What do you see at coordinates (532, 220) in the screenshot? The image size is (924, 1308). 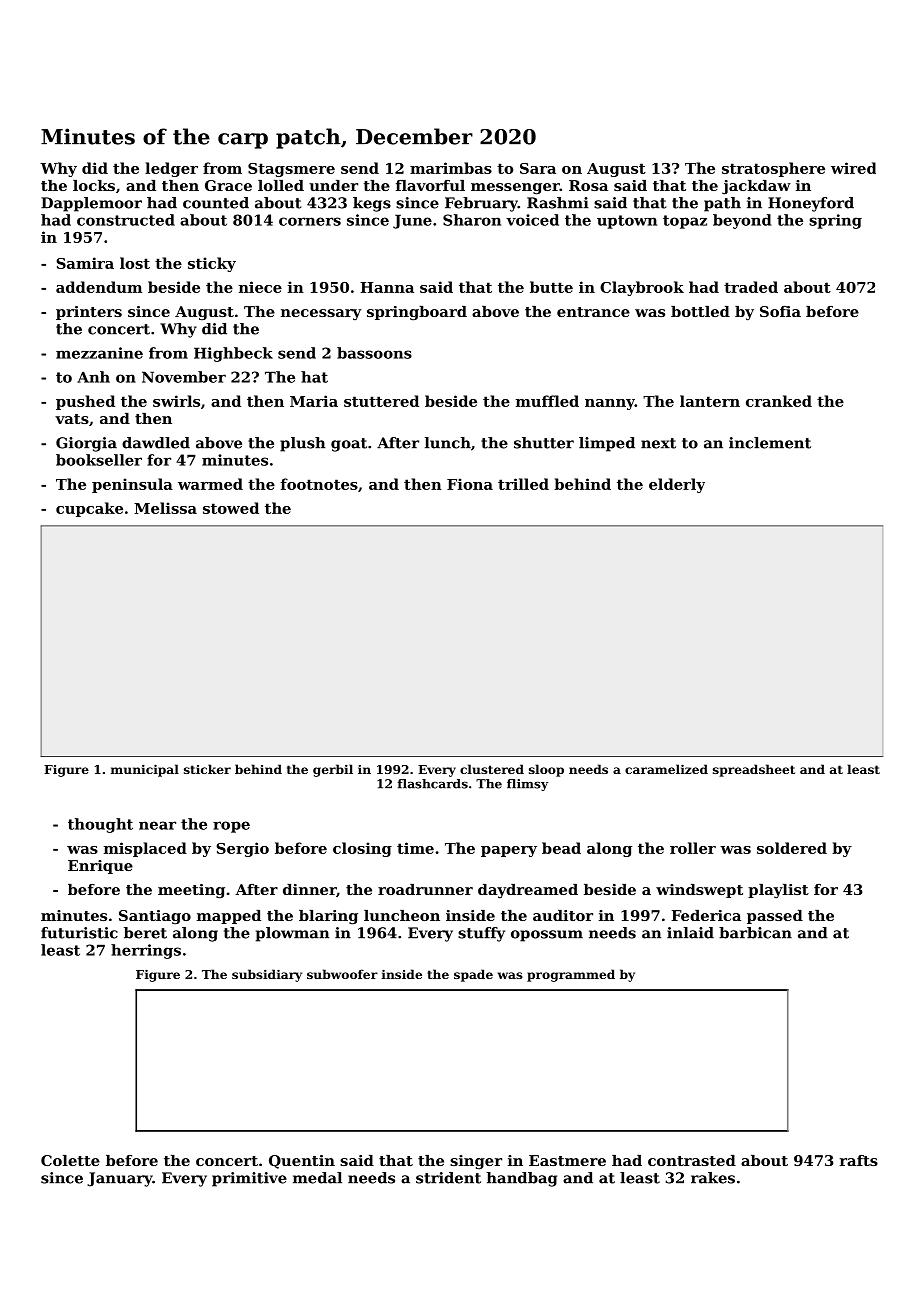 I see `voiced` at bounding box center [532, 220].
